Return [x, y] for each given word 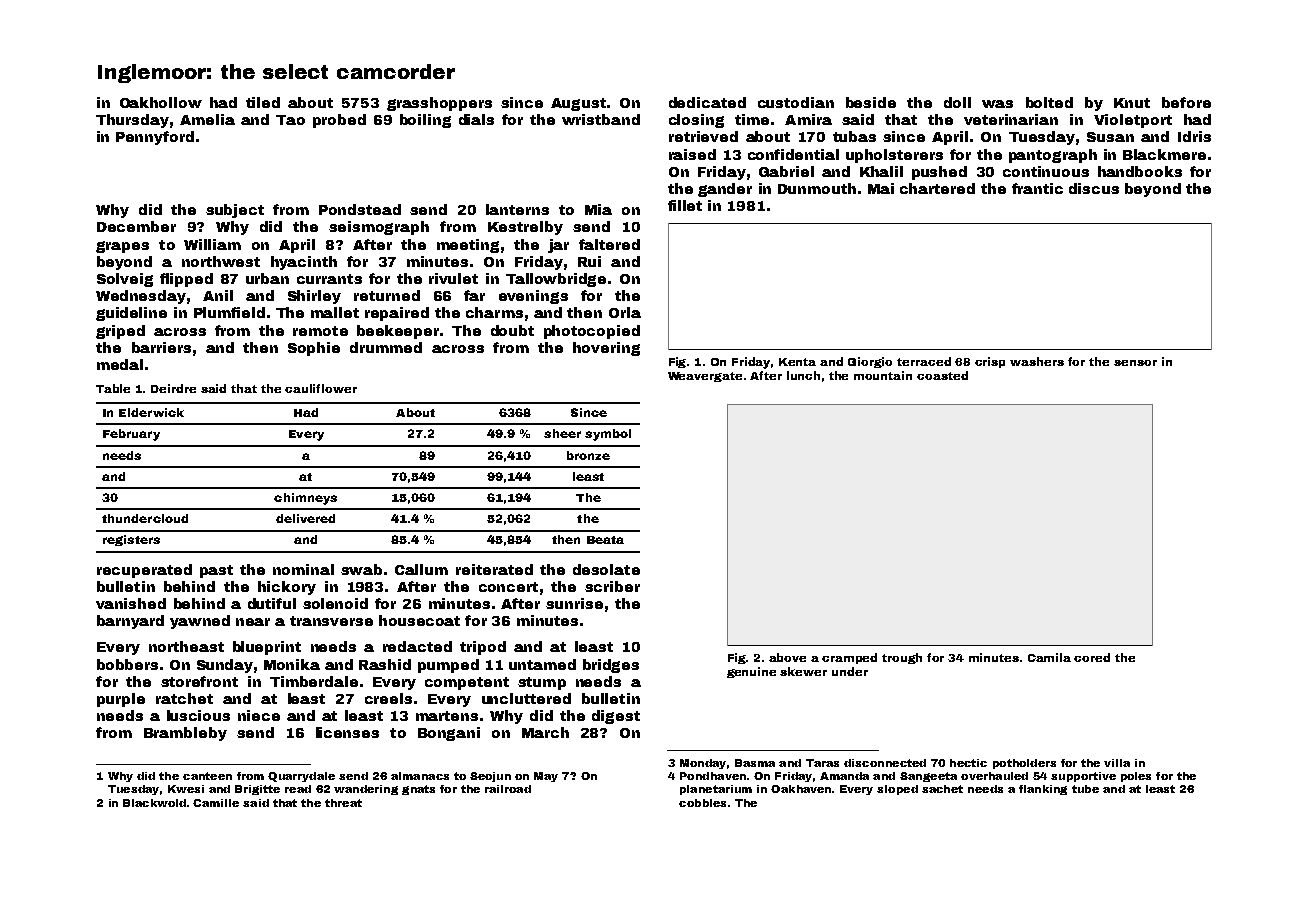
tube [1085, 789]
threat [343, 803]
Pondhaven [713, 776]
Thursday [132, 121]
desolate [606, 569]
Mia [598, 209]
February [131, 435]
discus [1094, 188]
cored [1092, 657]
